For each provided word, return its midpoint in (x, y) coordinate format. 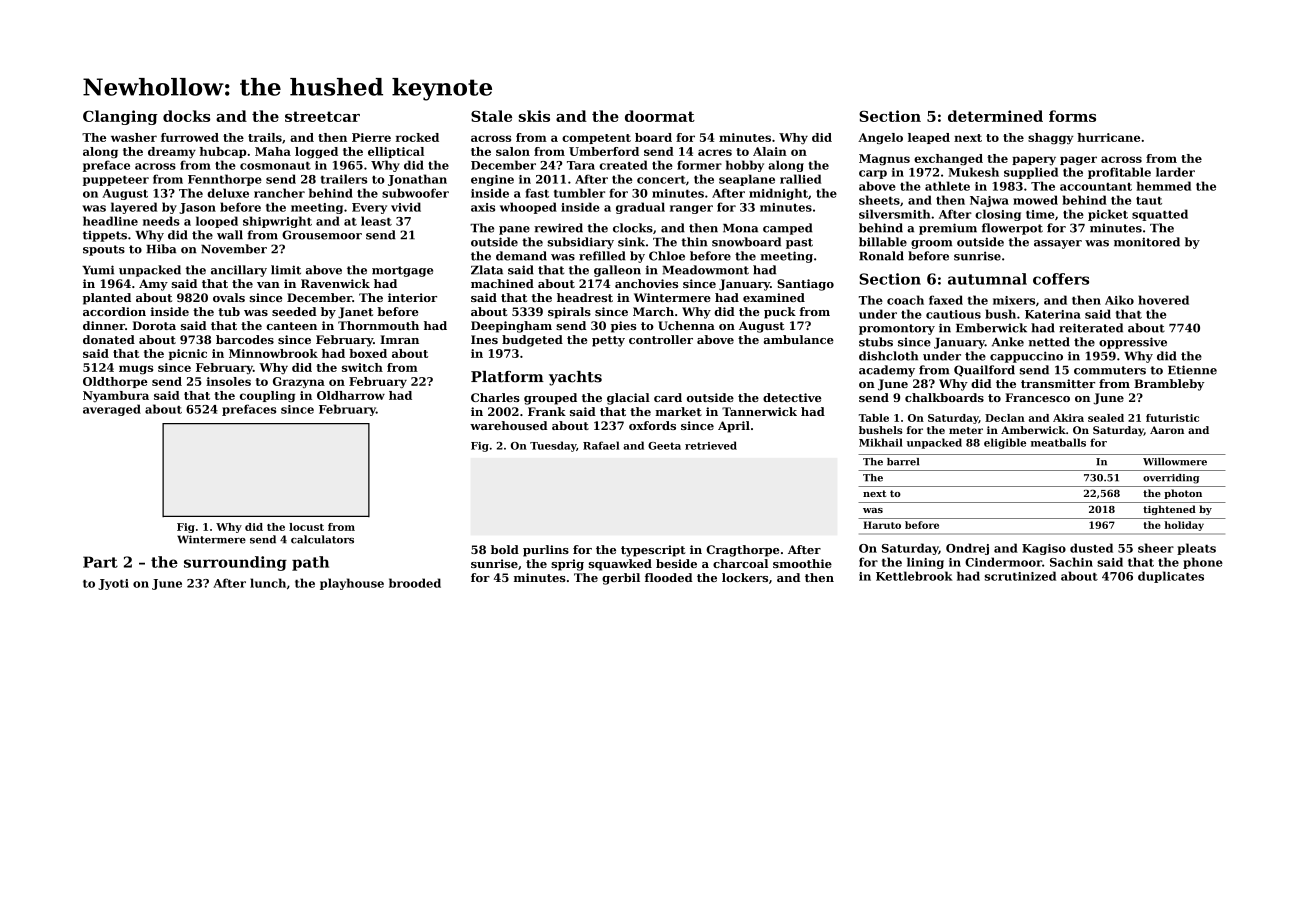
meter (966, 430)
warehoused (509, 425)
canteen (292, 326)
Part (100, 562)
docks (186, 116)
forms (1072, 116)
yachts (575, 378)
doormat (660, 116)
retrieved (711, 445)
